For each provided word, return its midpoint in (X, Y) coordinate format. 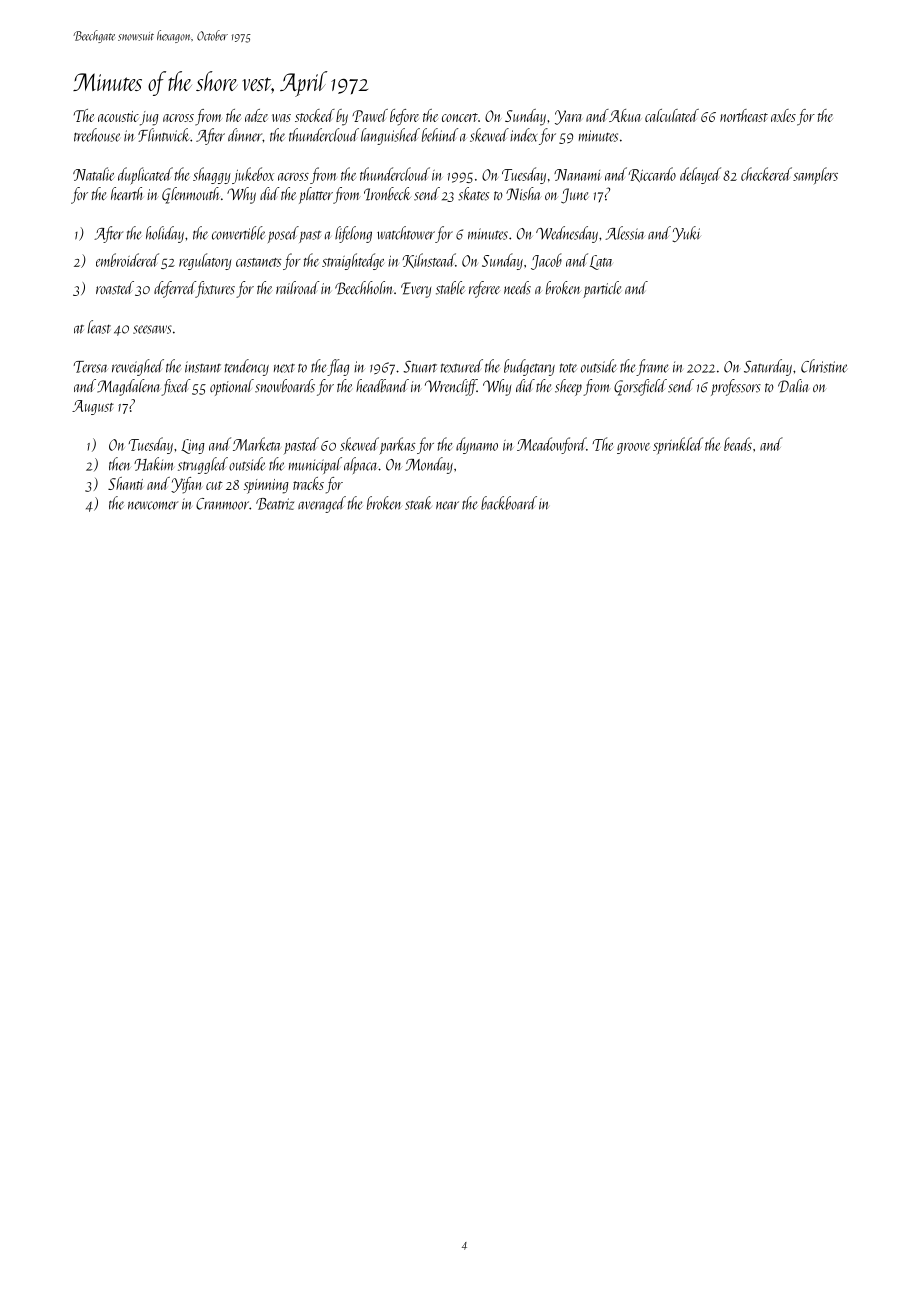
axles (783, 115)
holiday (165, 234)
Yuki (687, 234)
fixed (176, 387)
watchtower (406, 233)
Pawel (370, 115)
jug (149, 118)
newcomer (153, 505)
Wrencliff (451, 387)
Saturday (768, 367)
